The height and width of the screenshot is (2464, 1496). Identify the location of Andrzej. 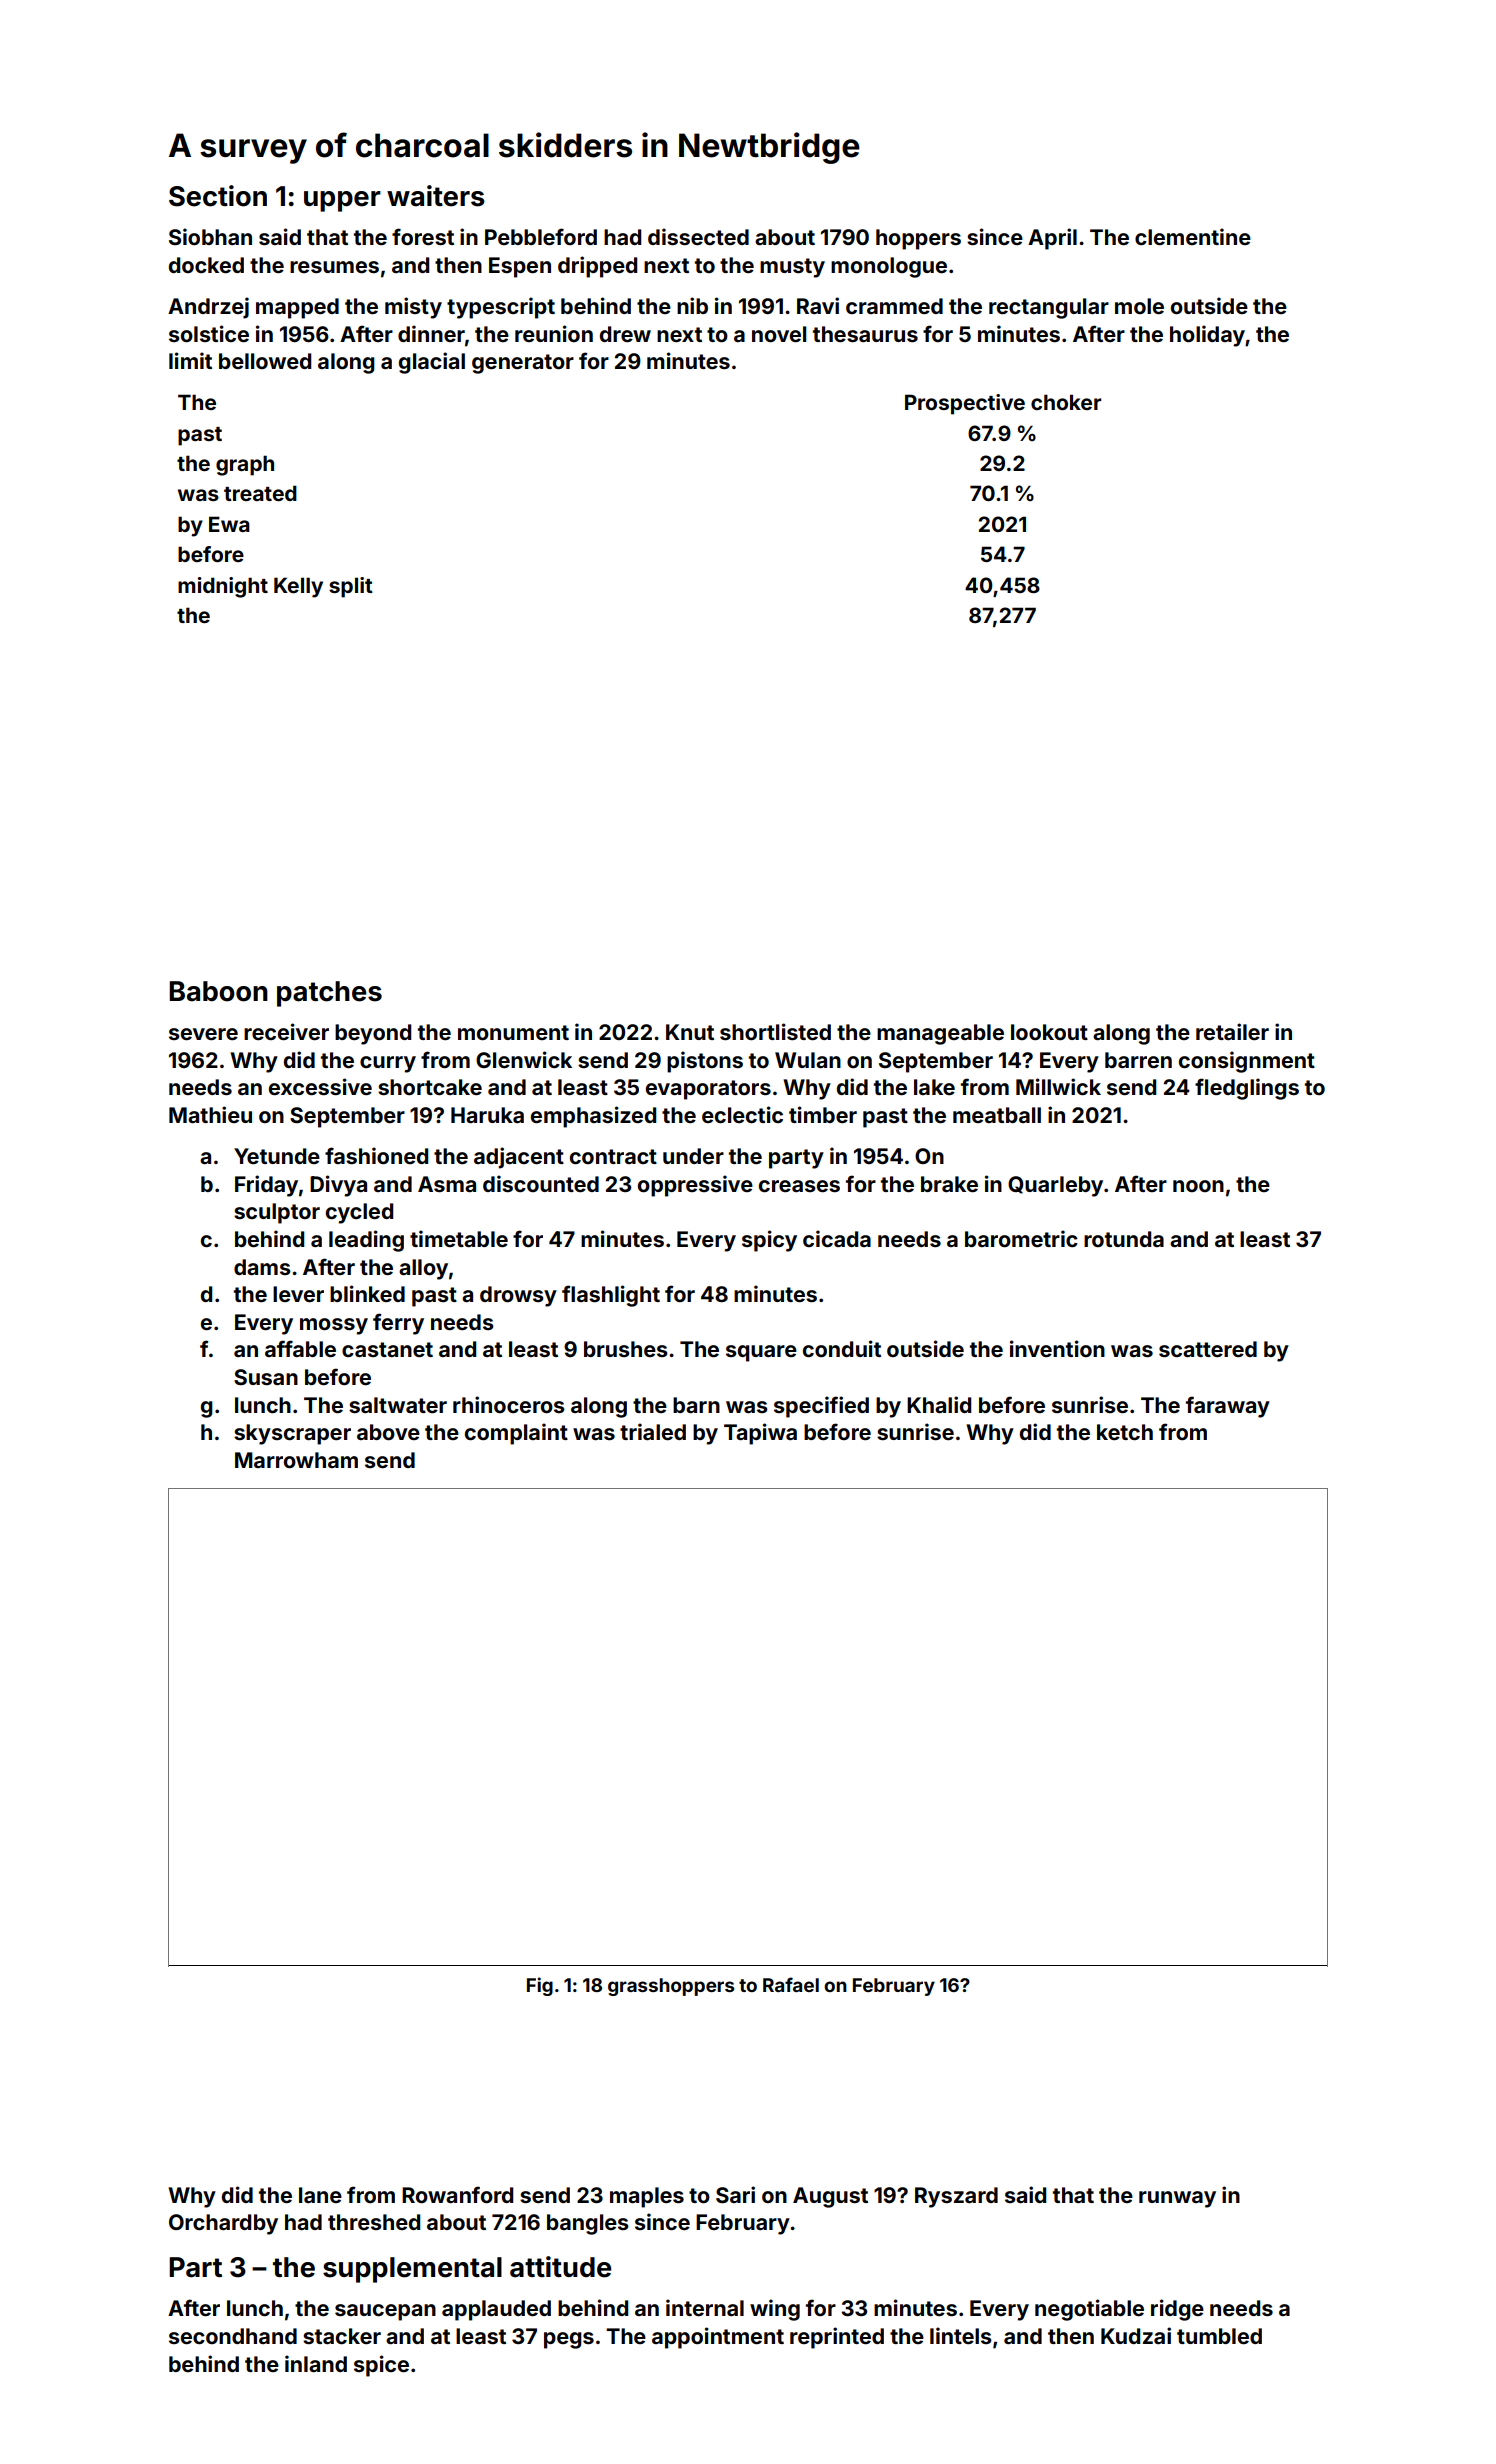
(208, 308).
